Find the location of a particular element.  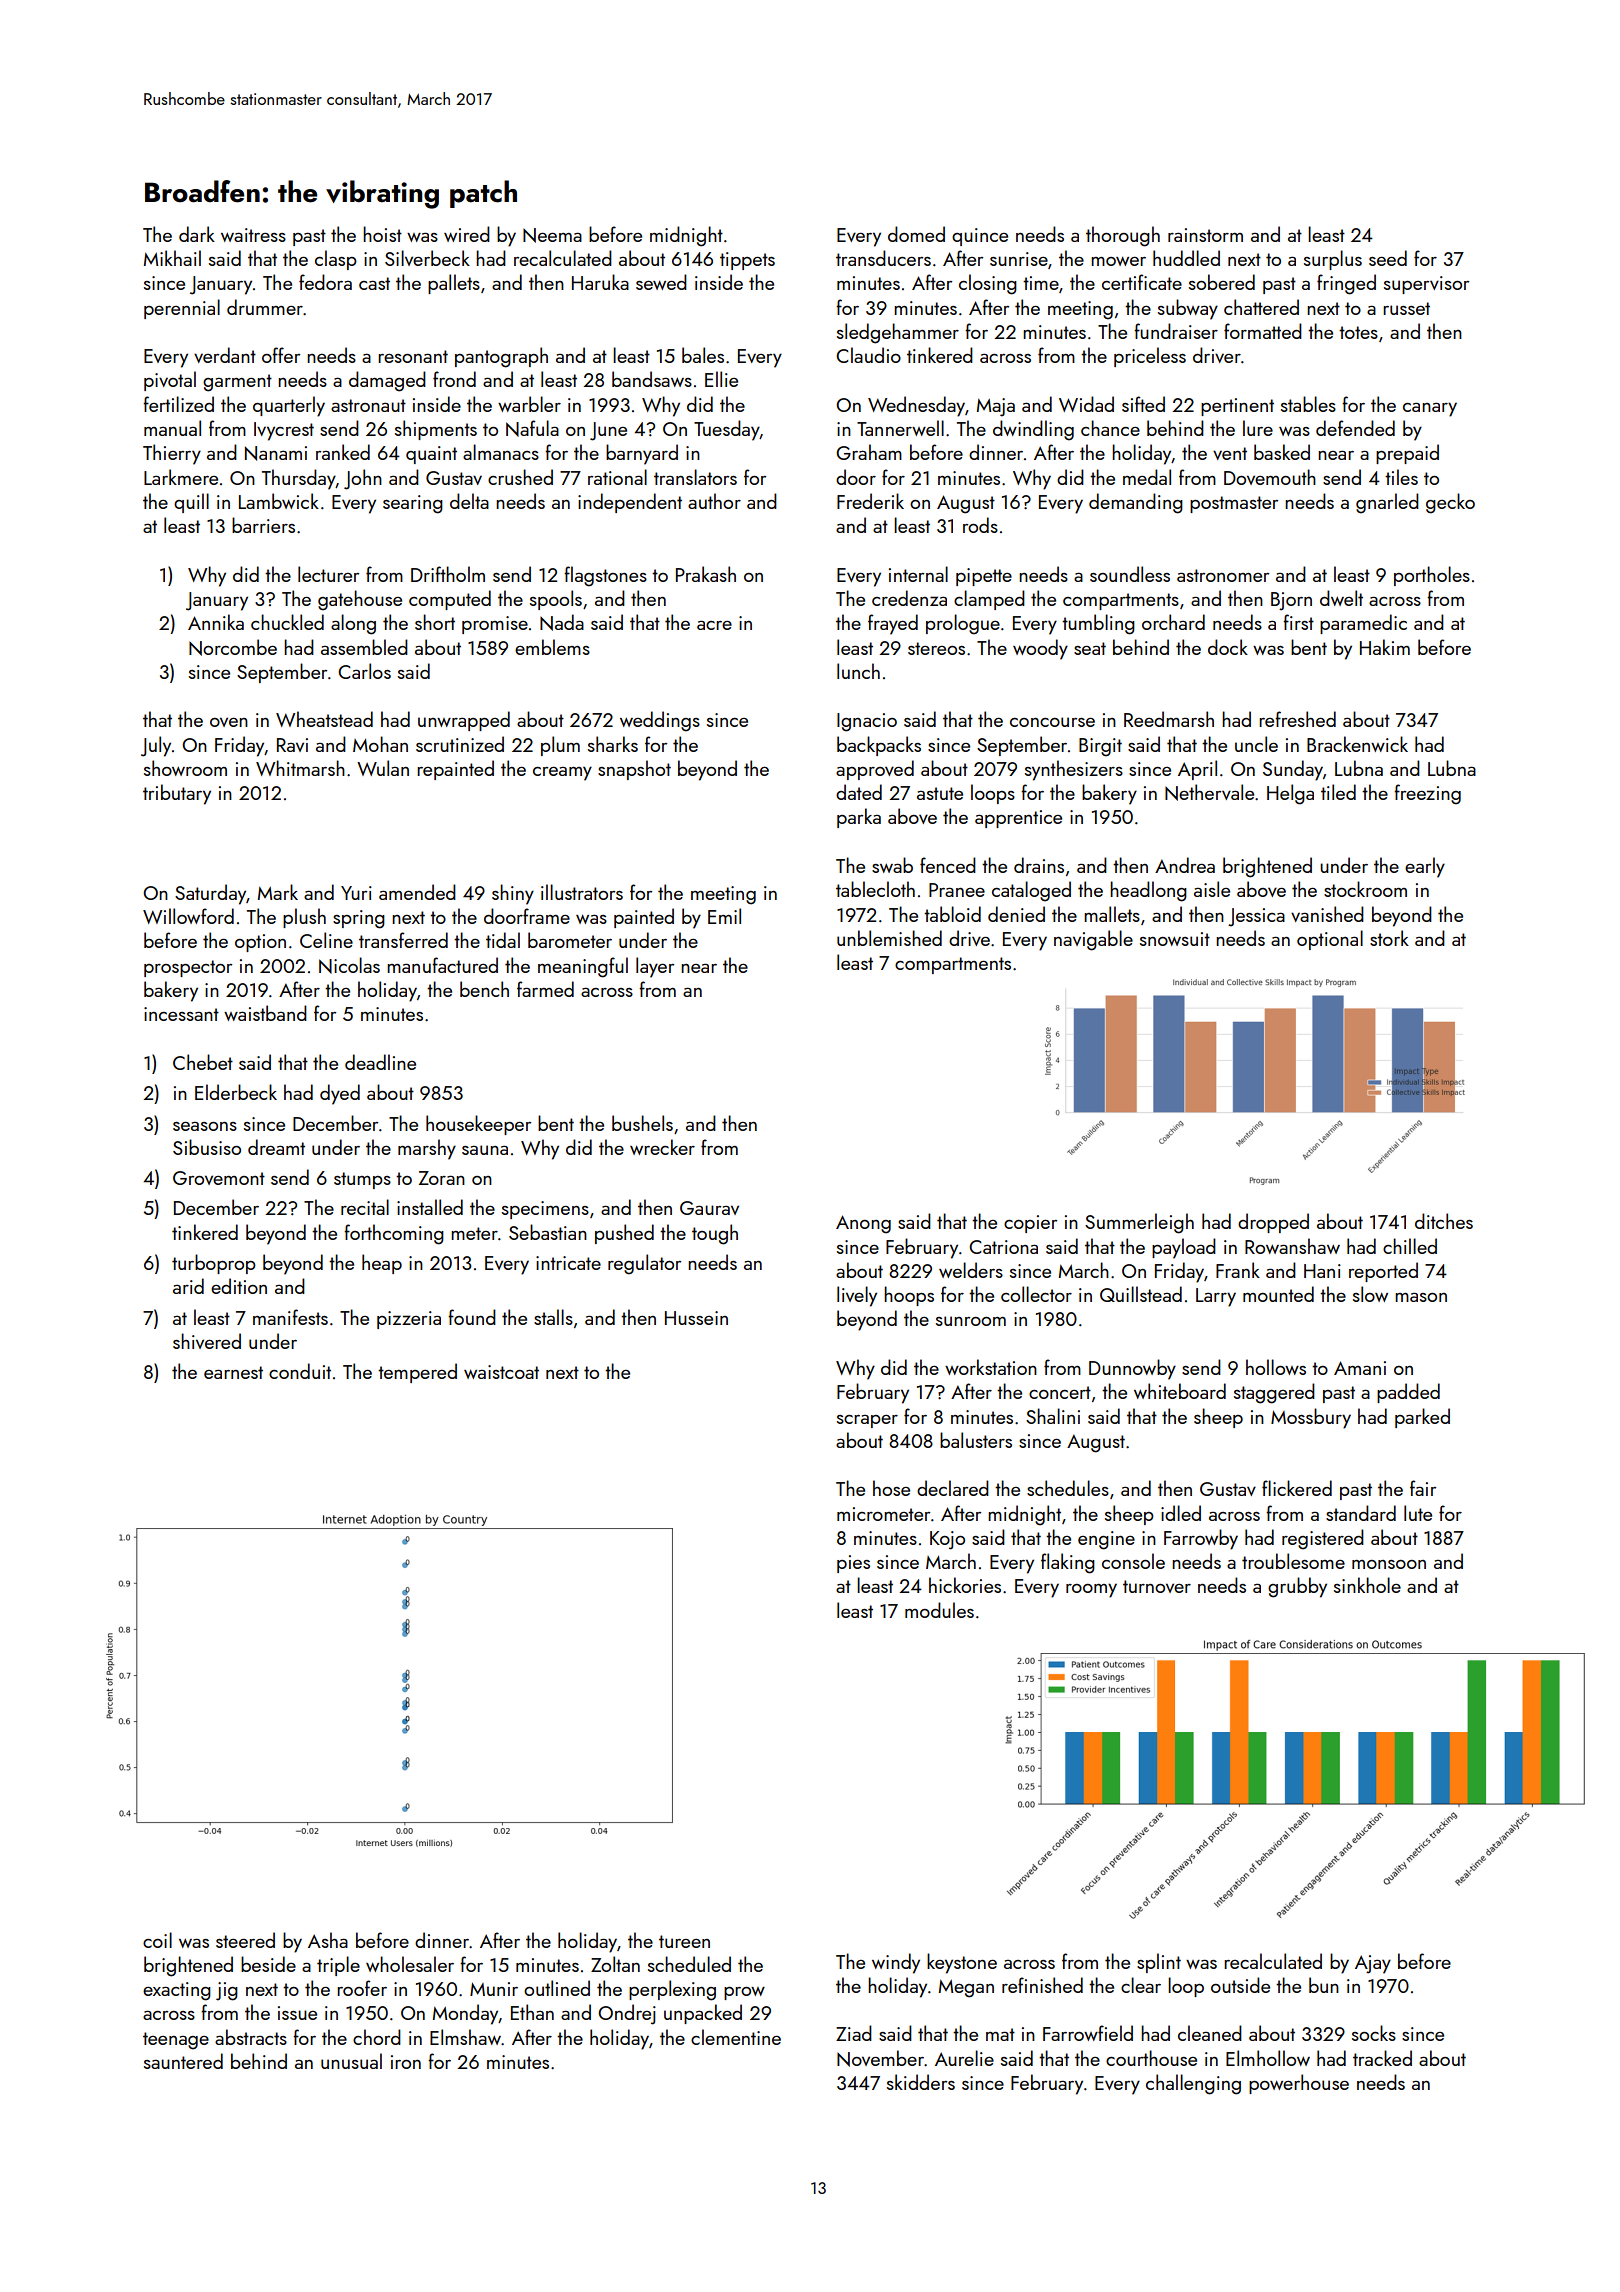

paramedic is located at coordinates (1363, 624).
